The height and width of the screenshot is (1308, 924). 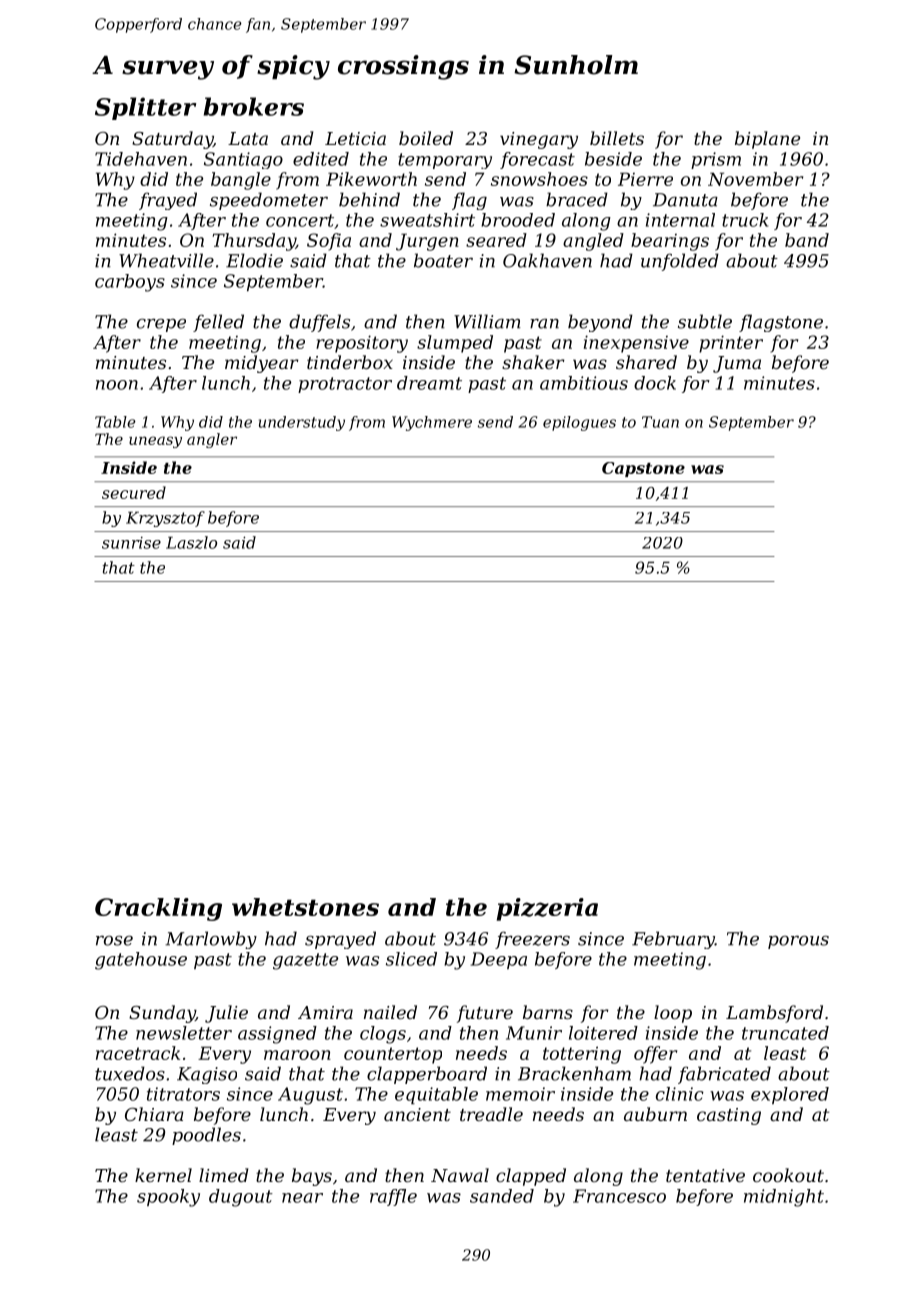 I want to click on slumped, so click(x=455, y=344).
